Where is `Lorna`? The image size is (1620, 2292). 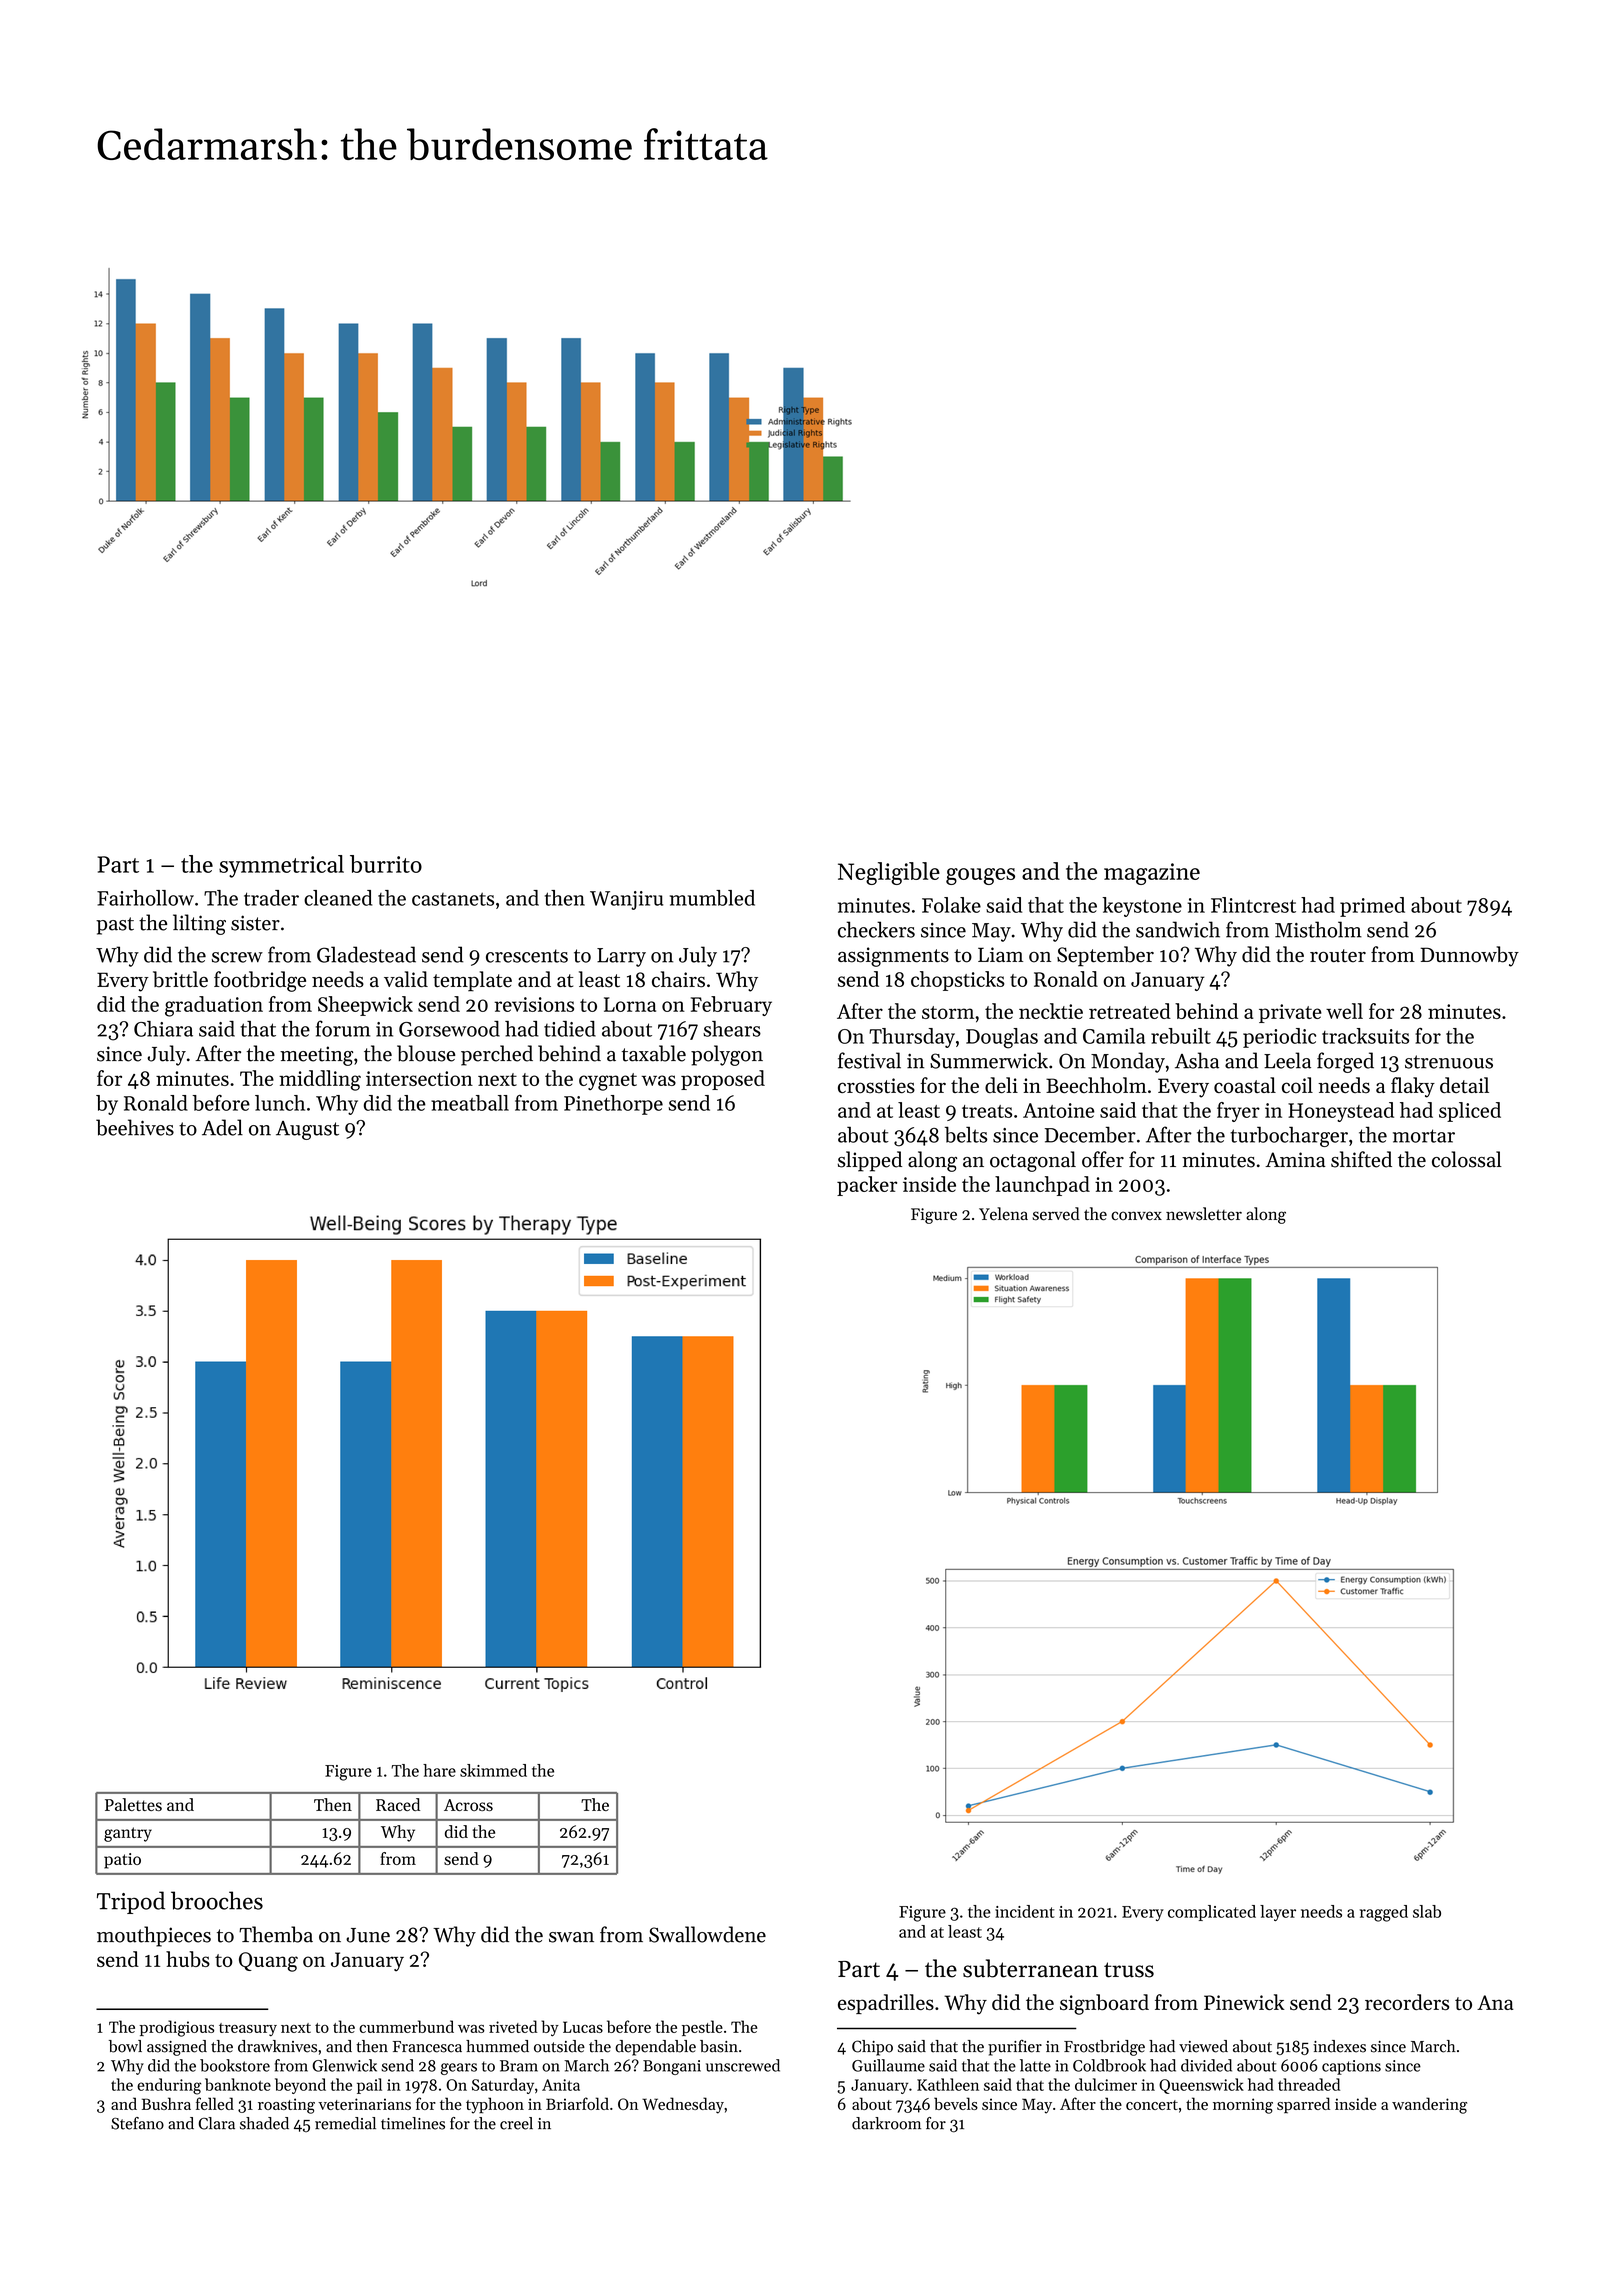 Lorna is located at coordinates (630, 1004).
